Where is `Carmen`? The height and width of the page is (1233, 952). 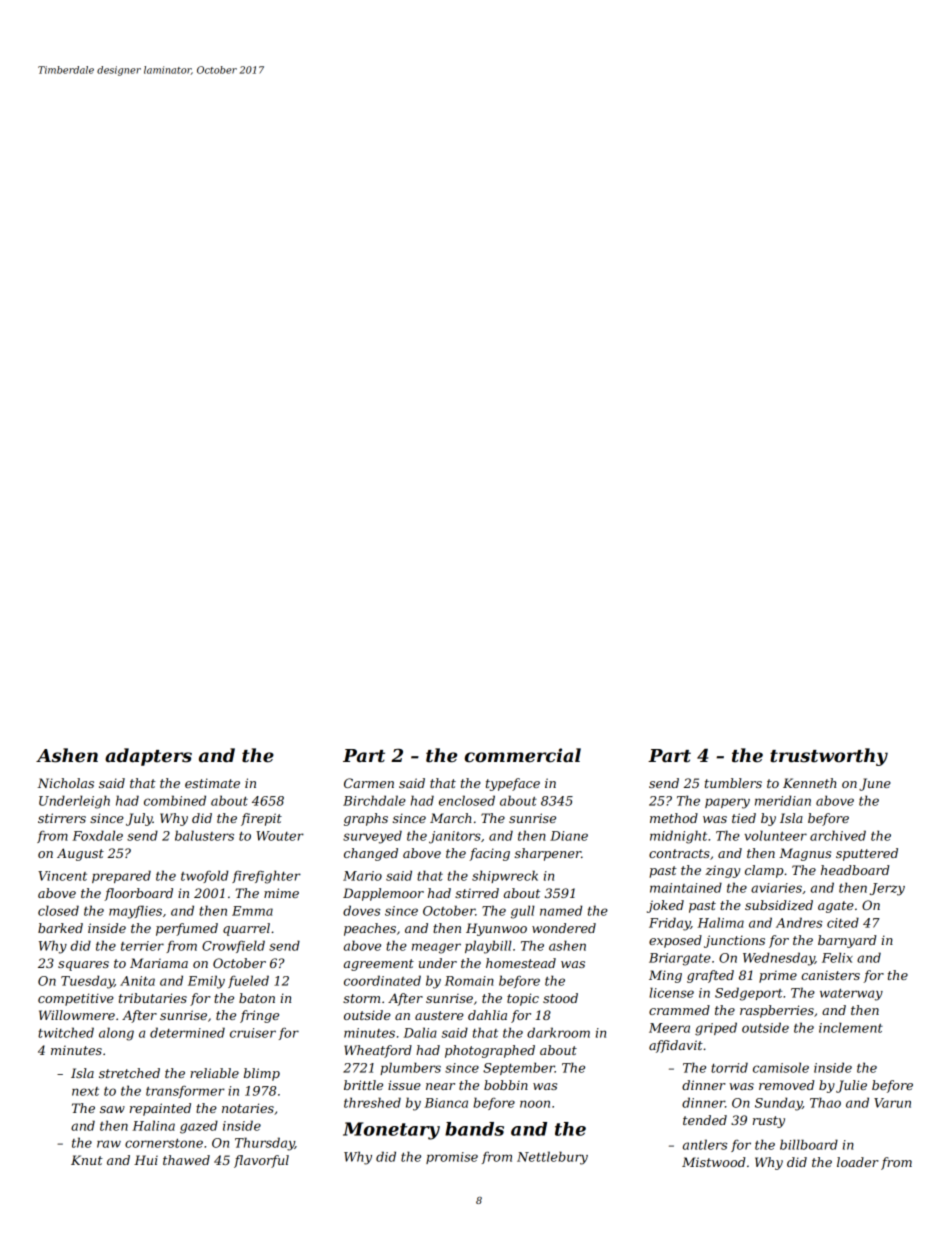 Carmen is located at coordinates (369, 783).
